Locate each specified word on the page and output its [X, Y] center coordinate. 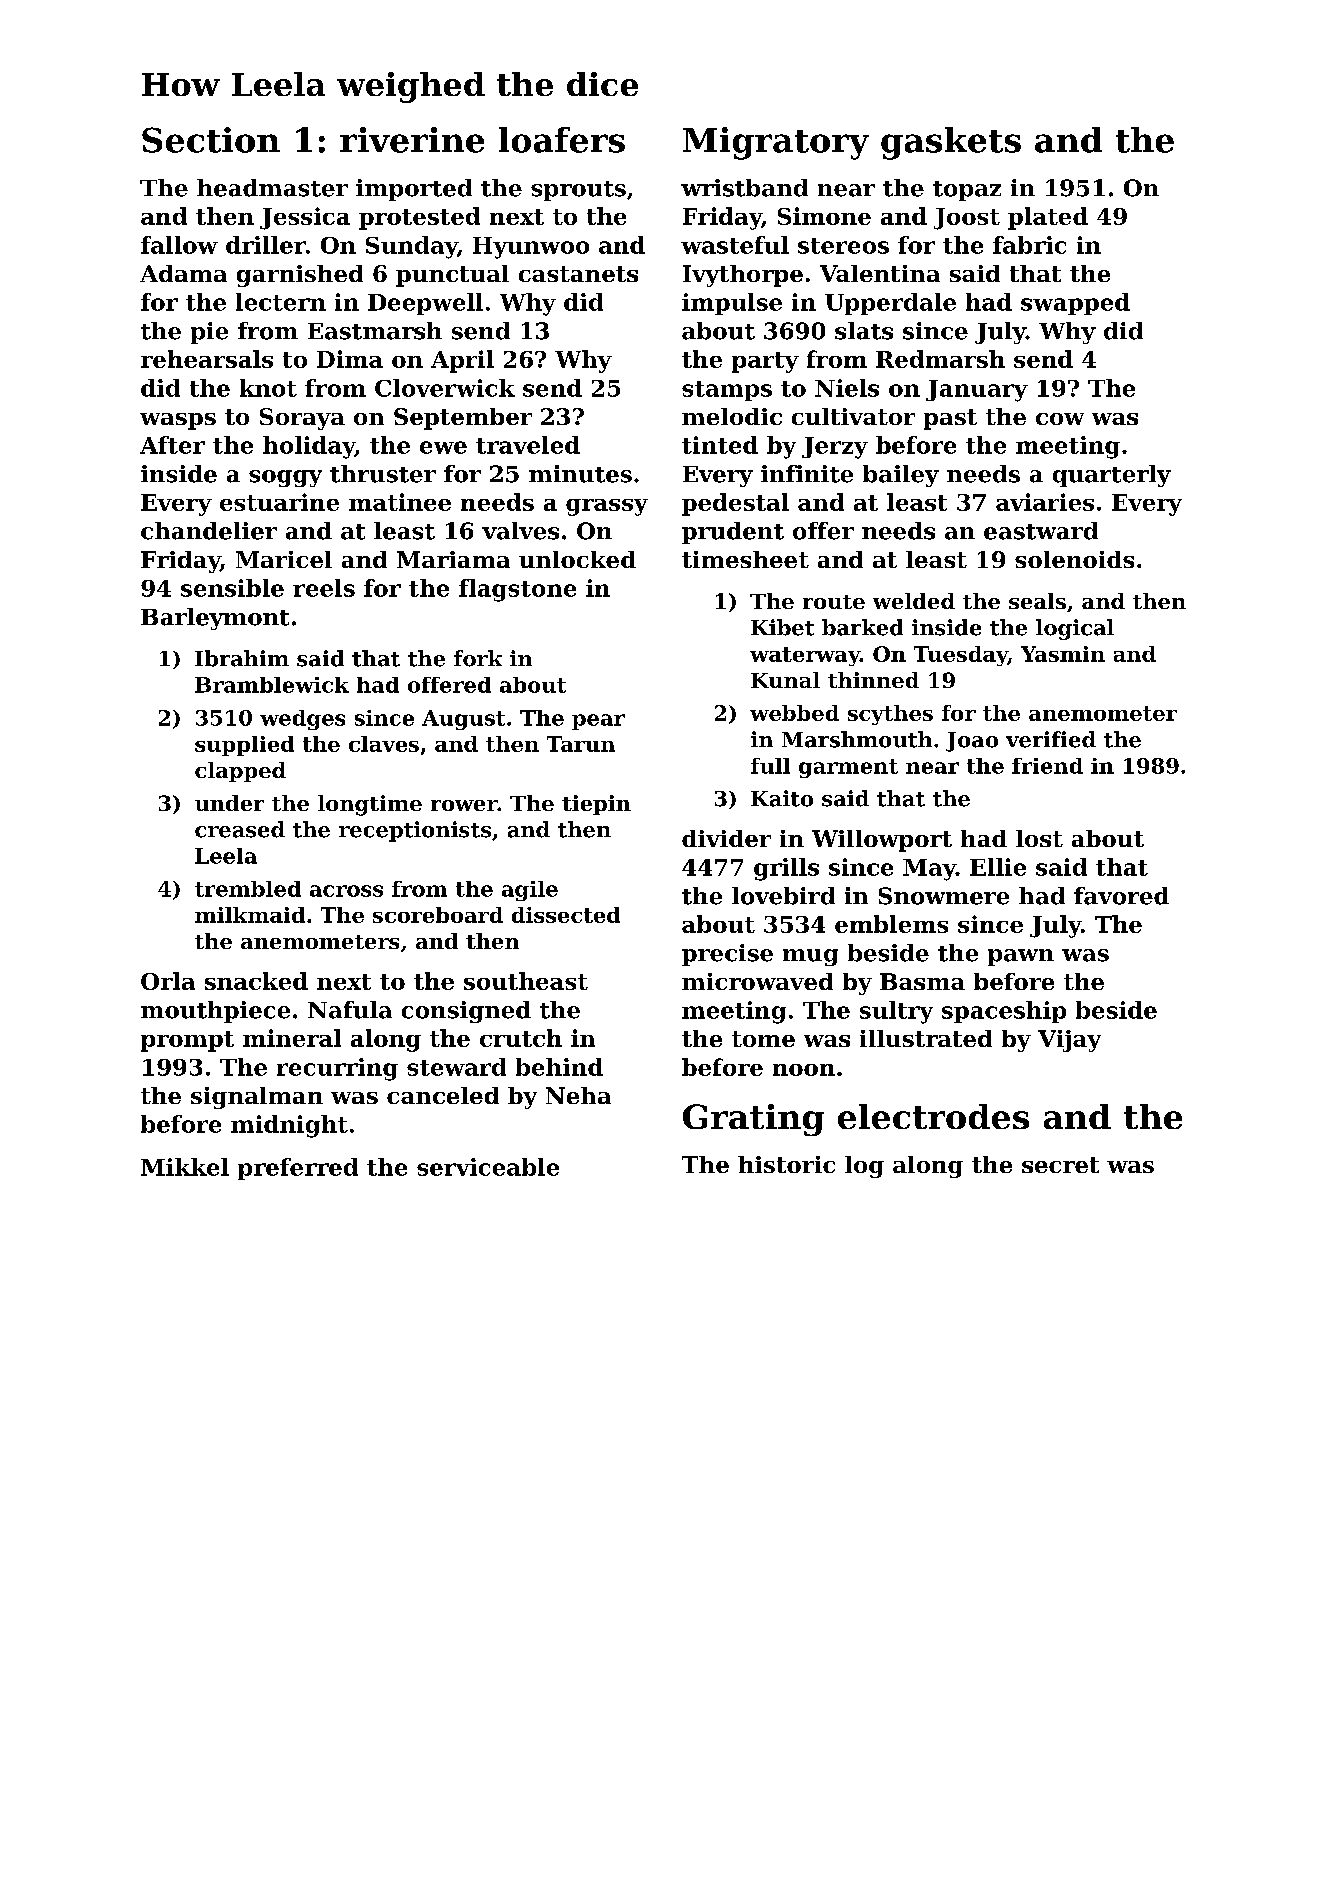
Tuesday [961, 656]
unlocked [577, 559]
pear [598, 722]
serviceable [488, 1167]
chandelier [209, 531]
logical [1075, 629]
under [229, 803]
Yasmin [1063, 654]
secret [1060, 1165]
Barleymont [215, 619]
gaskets [951, 143]
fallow [179, 245]
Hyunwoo [531, 248]
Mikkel [185, 1167]
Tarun [581, 744]
